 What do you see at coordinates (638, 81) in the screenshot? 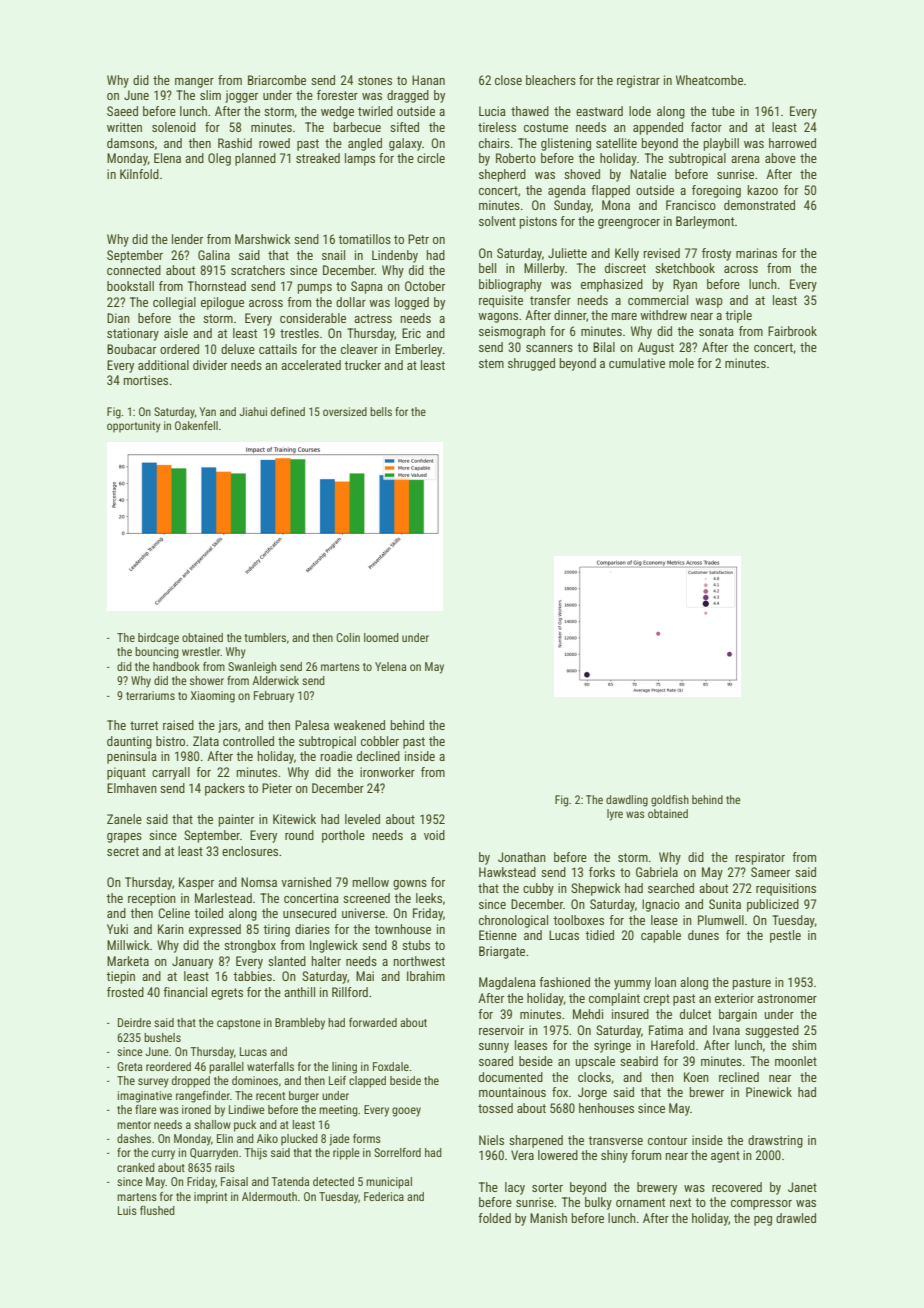
I see `registrar` at bounding box center [638, 81].
